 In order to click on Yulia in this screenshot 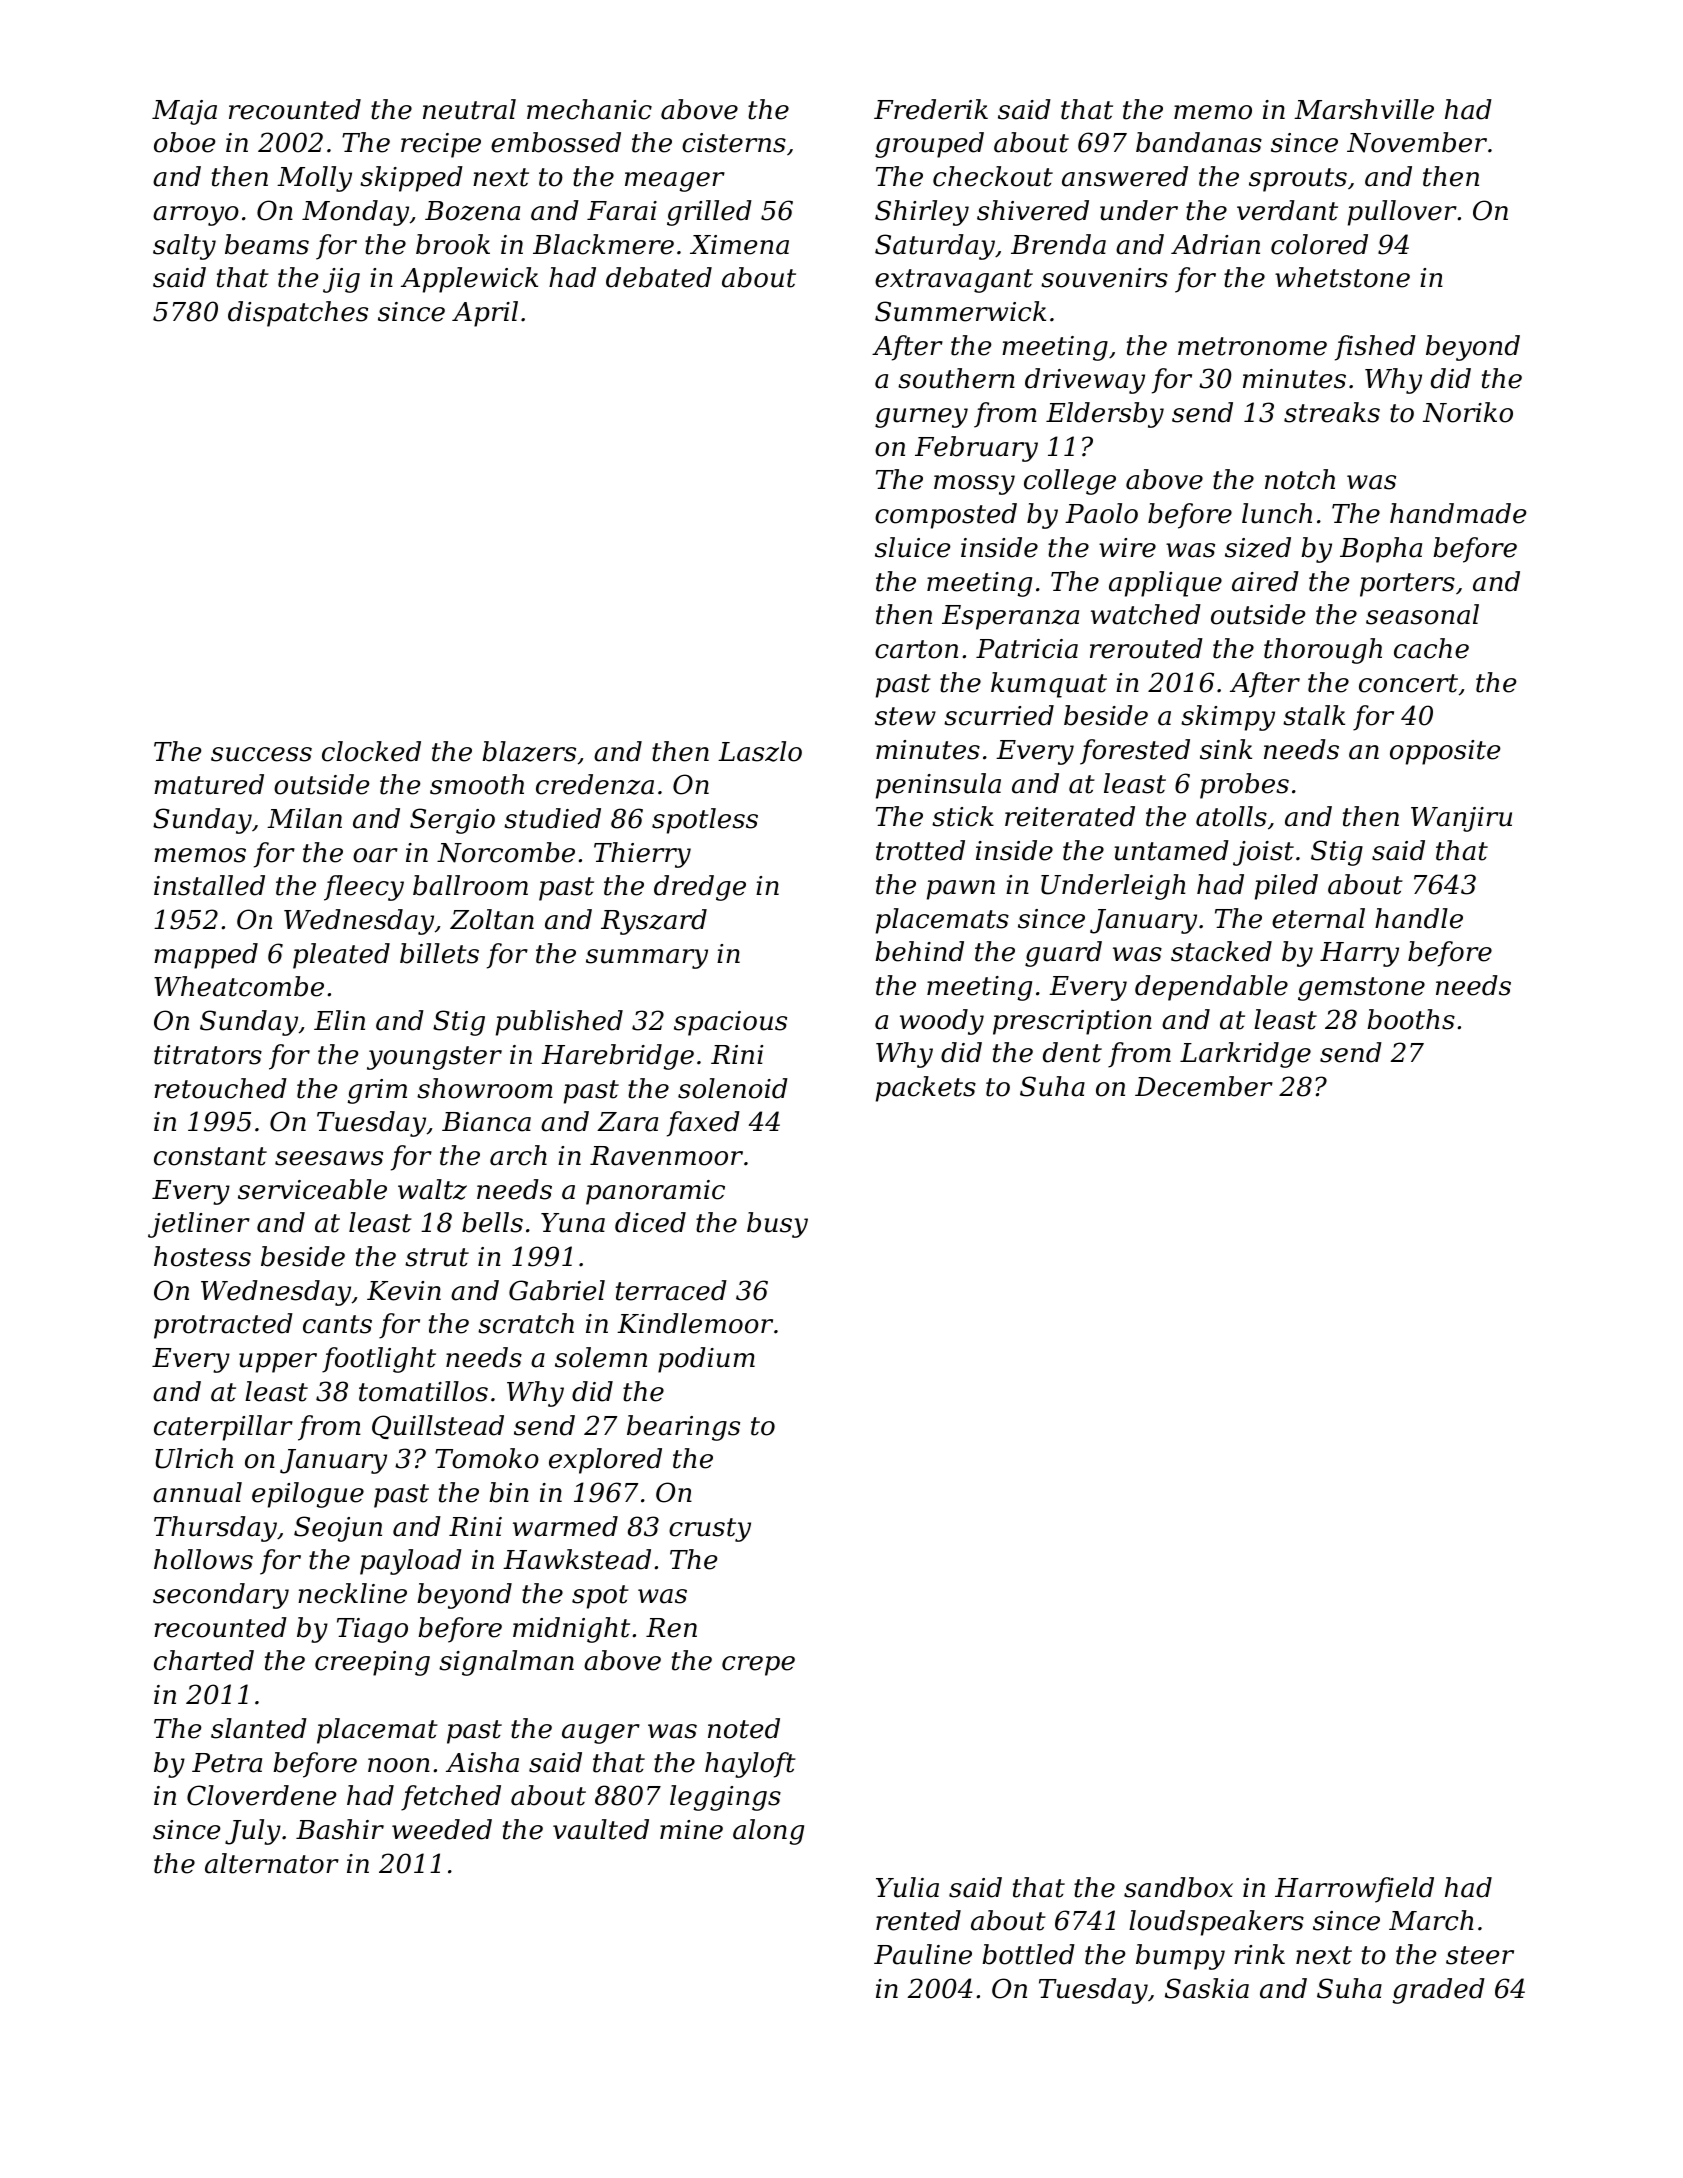, I will do `click(907, 1887)`.
